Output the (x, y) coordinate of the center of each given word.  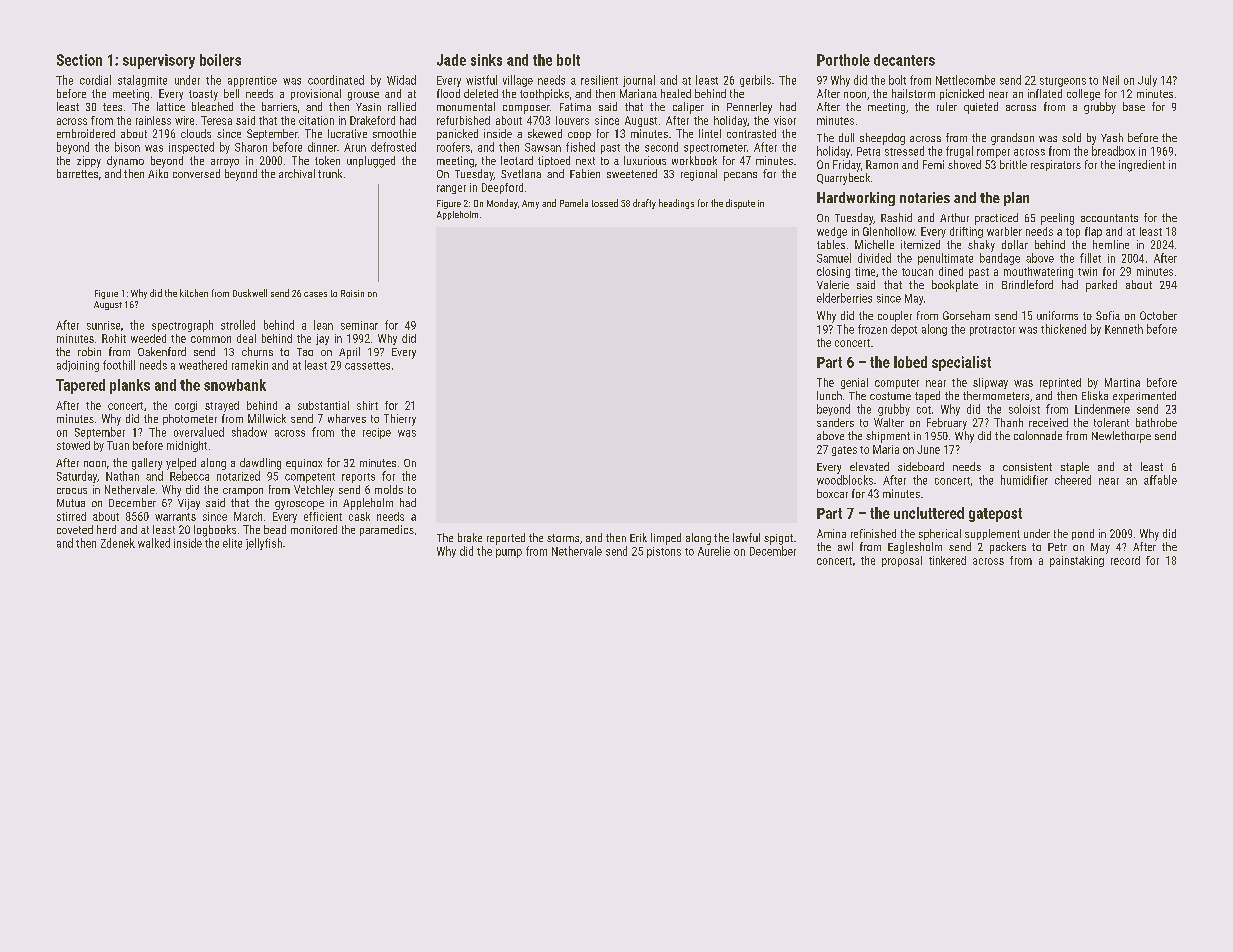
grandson (1012, 139)
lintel (710, 133)
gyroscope (299, 505)
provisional (316, 94)
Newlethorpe (1121, 437)
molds (389, 489)
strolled (238, 325)
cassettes (367, 366)
